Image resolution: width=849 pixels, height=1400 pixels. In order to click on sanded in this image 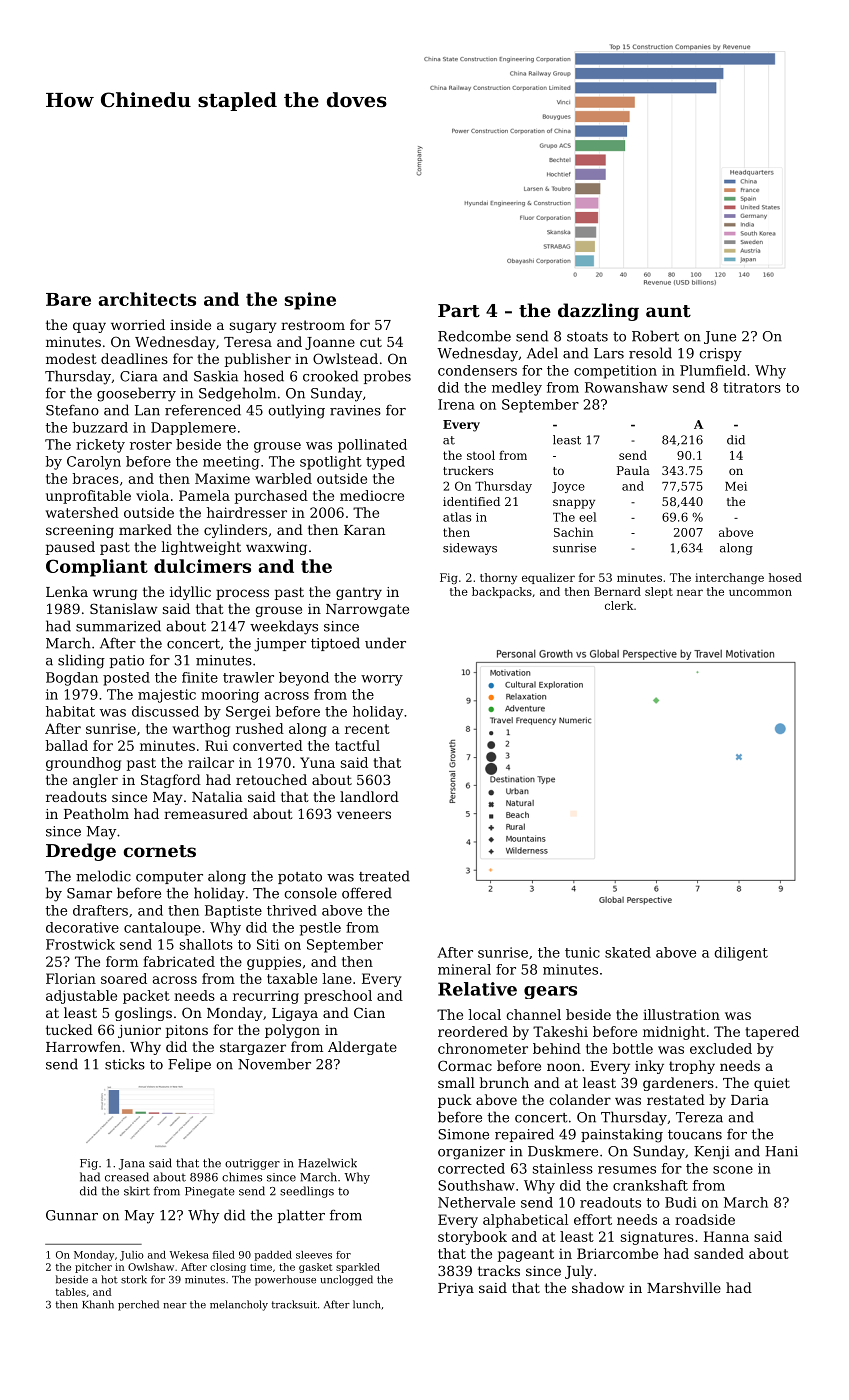, I will do `click(719, 1253)`.
